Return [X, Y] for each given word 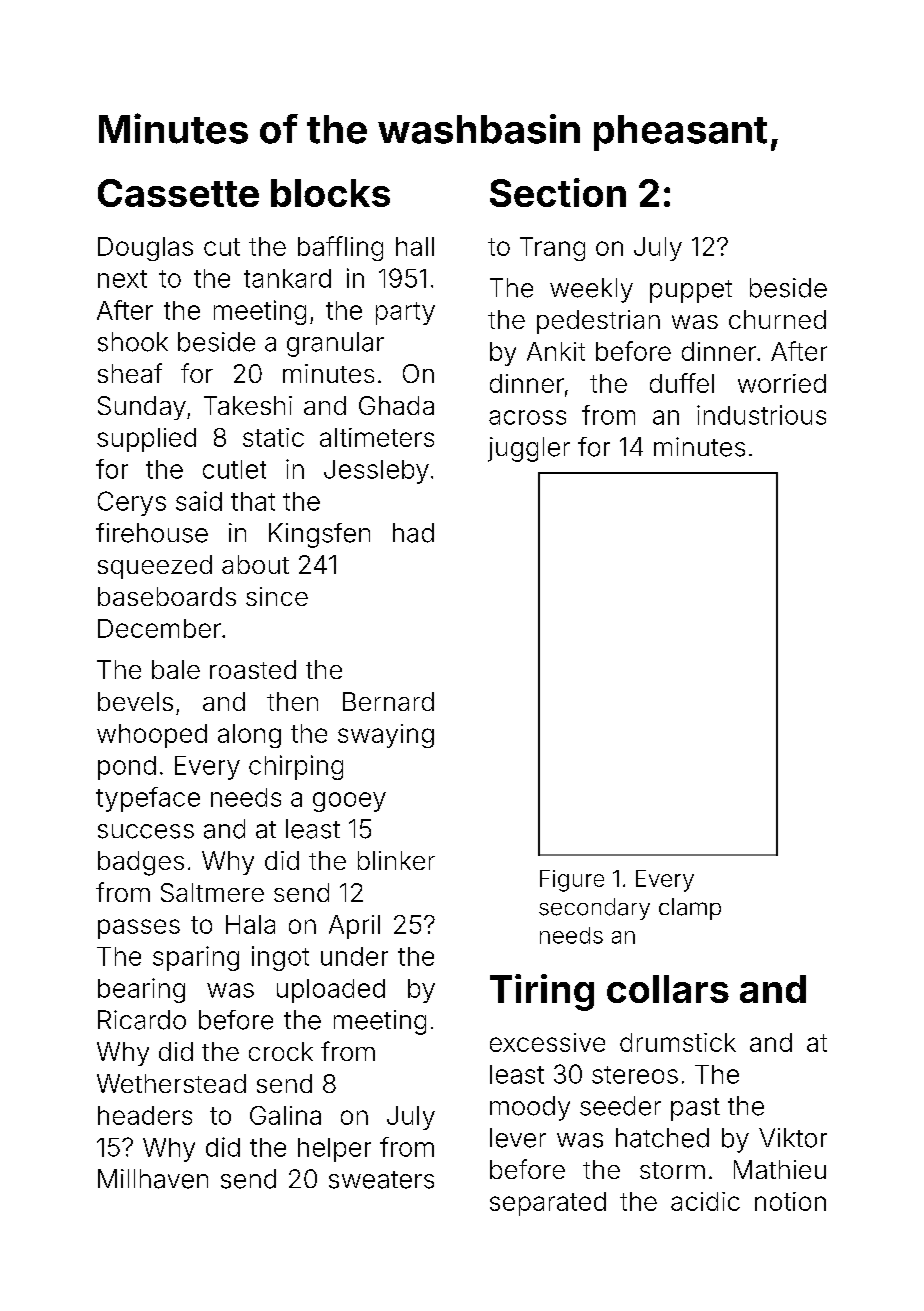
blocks [330, 193]
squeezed [155, 567]
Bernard [388, 701]
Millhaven [153, 1179]
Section [558, 192]
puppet [691, 291]
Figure [572, 881]
